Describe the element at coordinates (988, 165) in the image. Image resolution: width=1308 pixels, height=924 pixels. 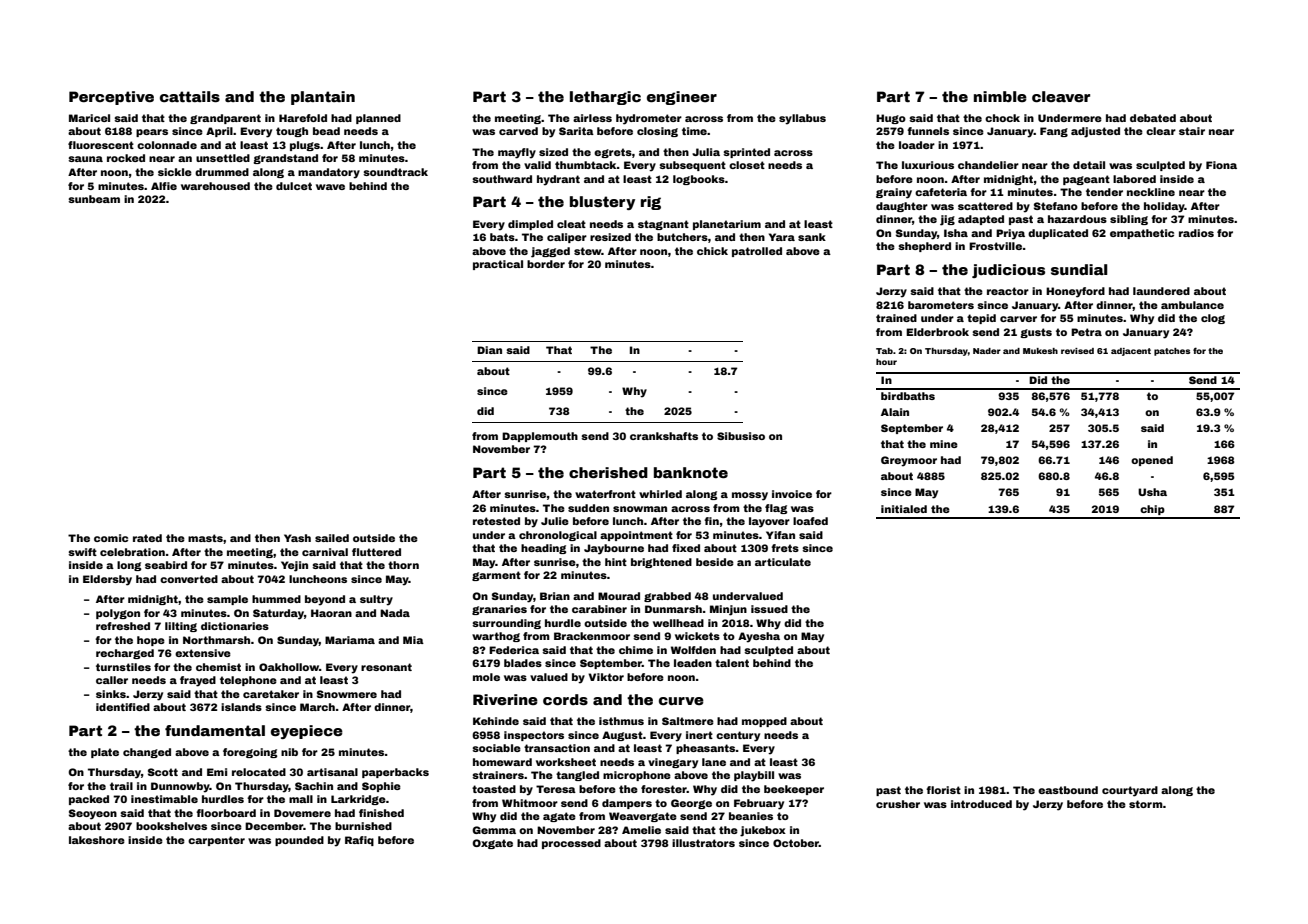
I see `chandelier` at that location.
